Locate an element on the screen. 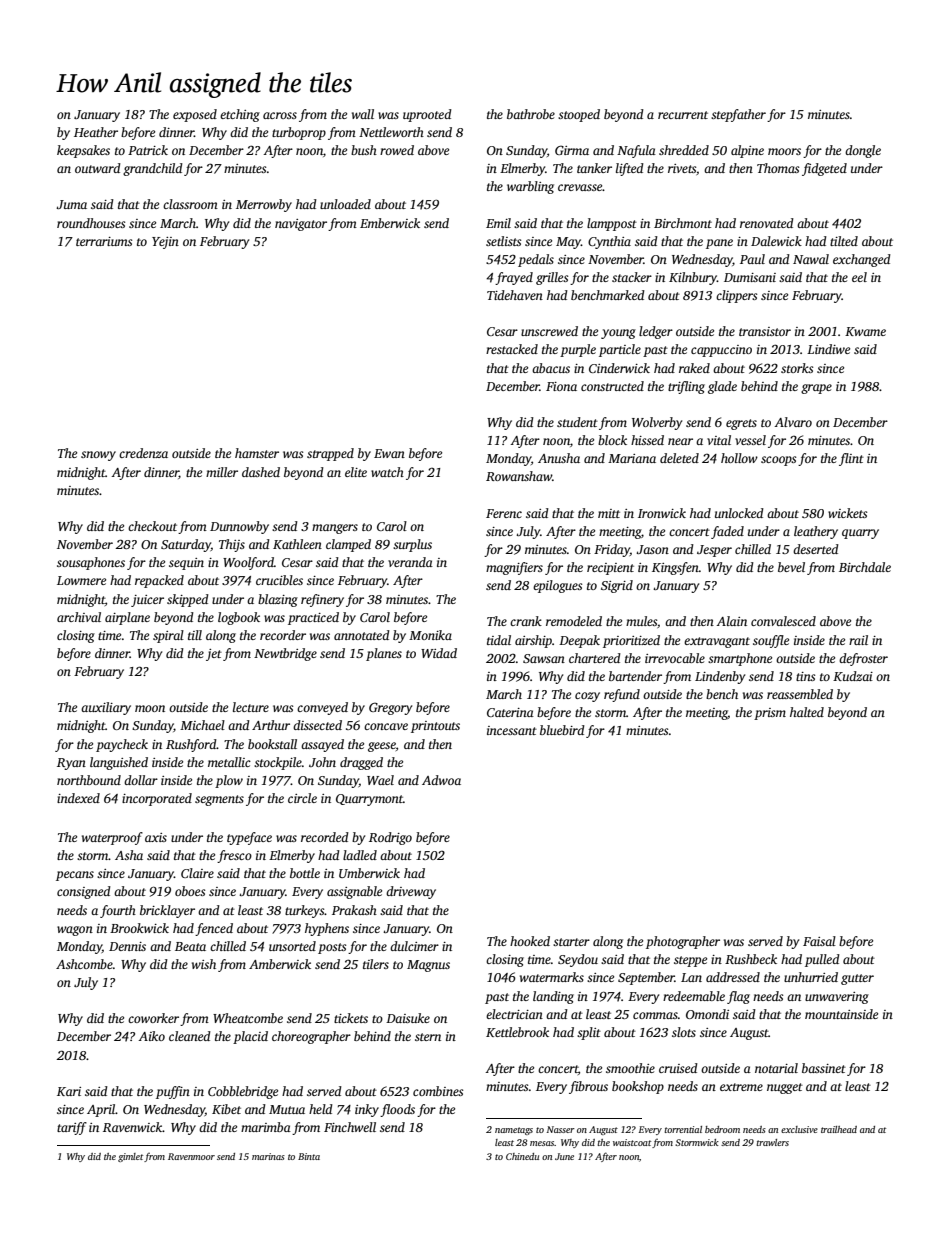 The image size is (952, 1233). trawlers is located at coordinates (772, 1142).
